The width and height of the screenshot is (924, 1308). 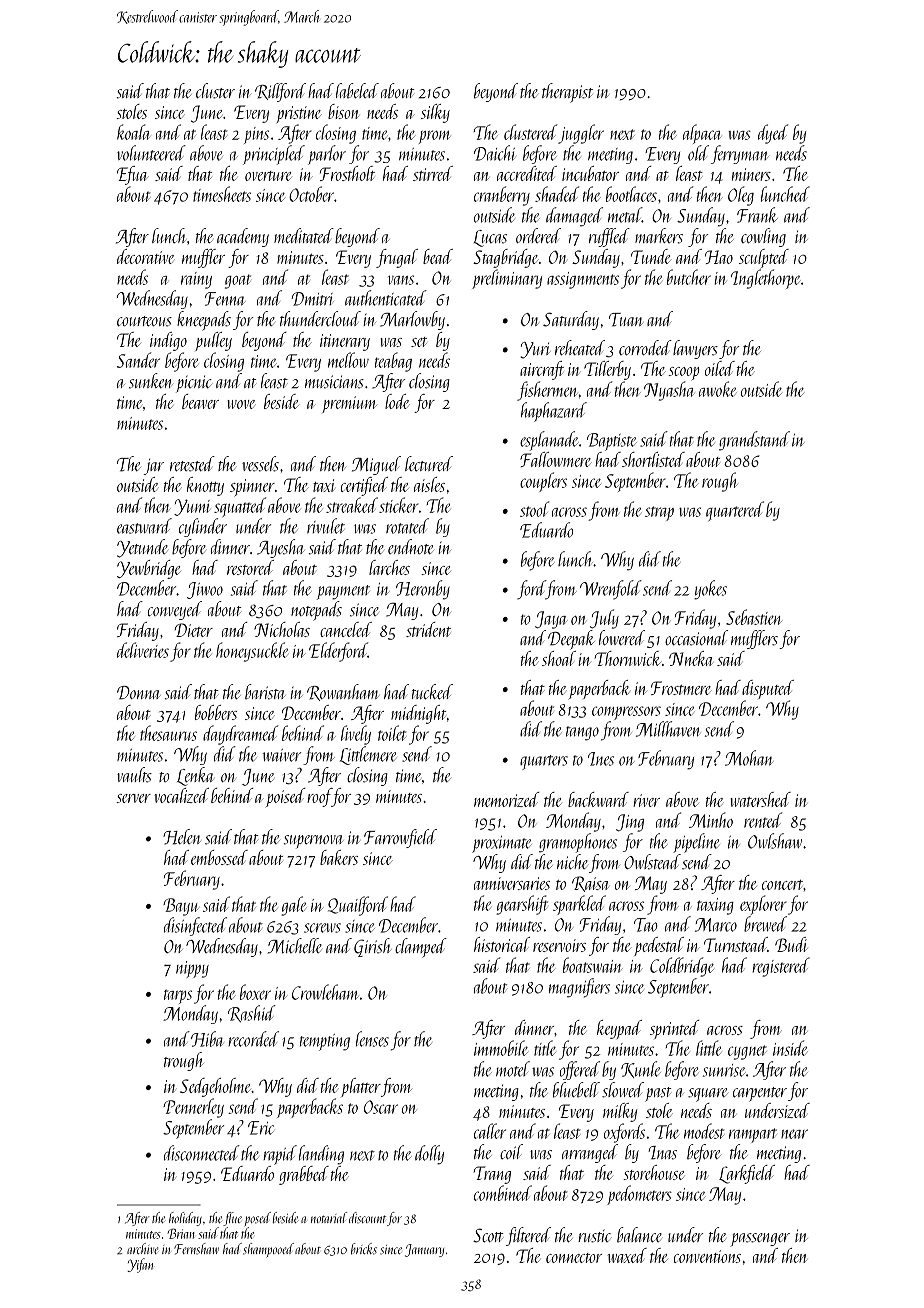 What do you see at coordinates (139, 693) in the screenshot?
I see `Donna` at bounding box center [139, 693].
